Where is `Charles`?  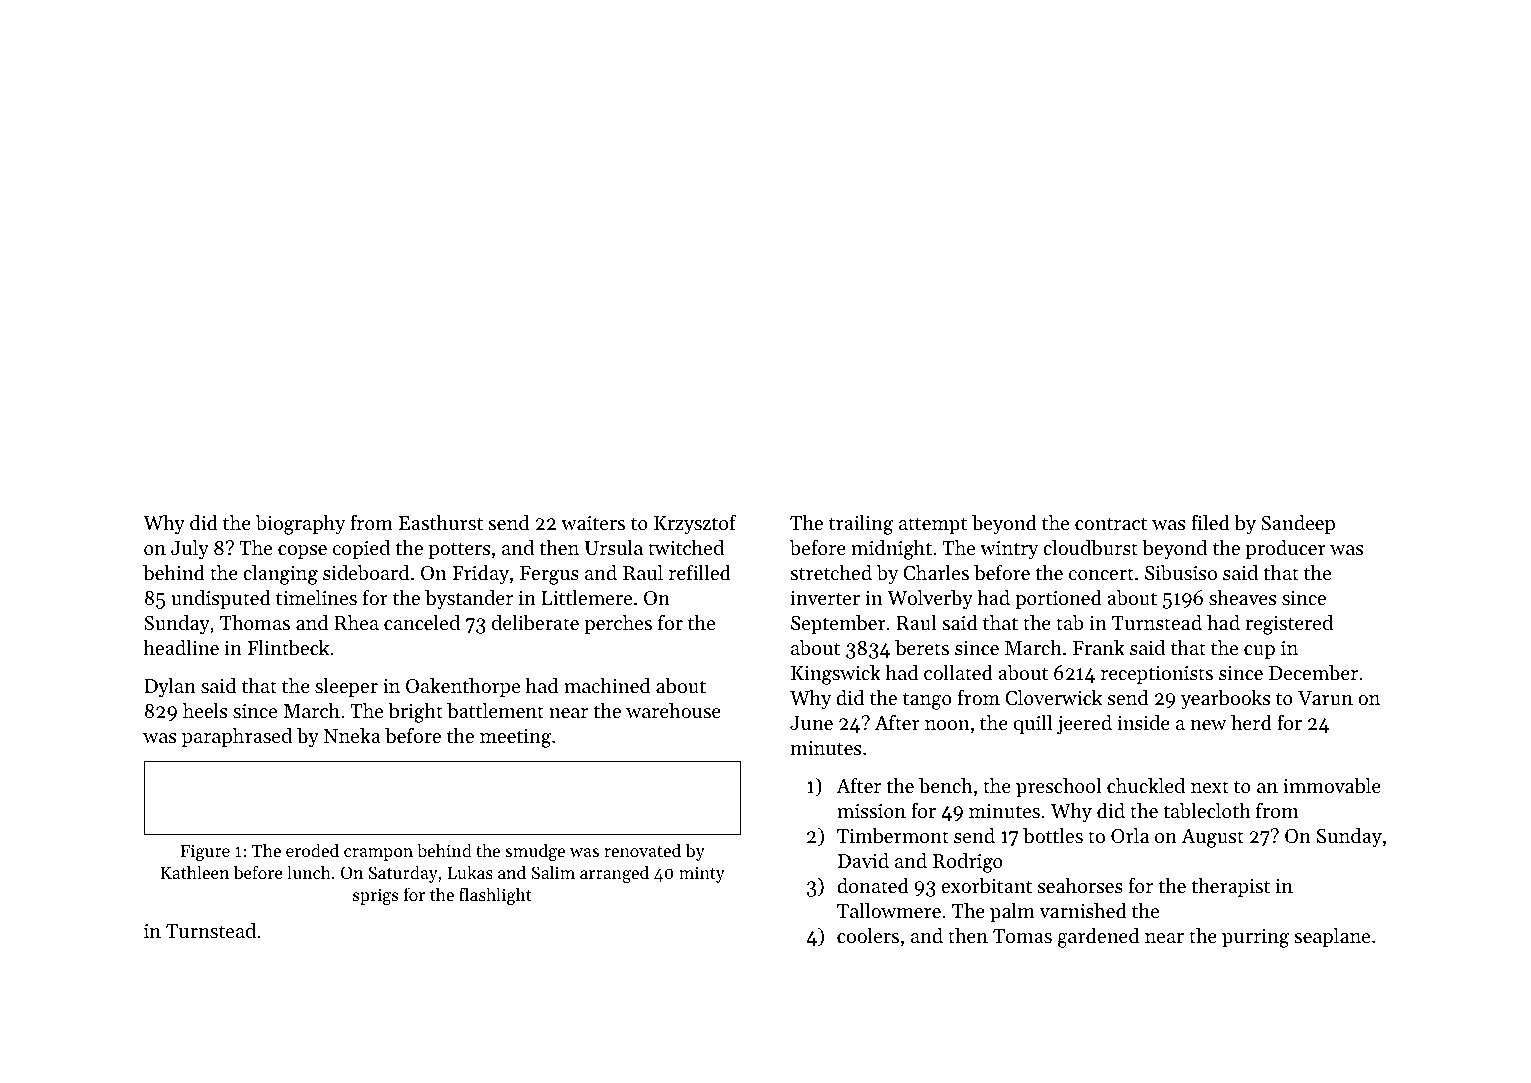 Charles is located at coordinates (936, 573).
